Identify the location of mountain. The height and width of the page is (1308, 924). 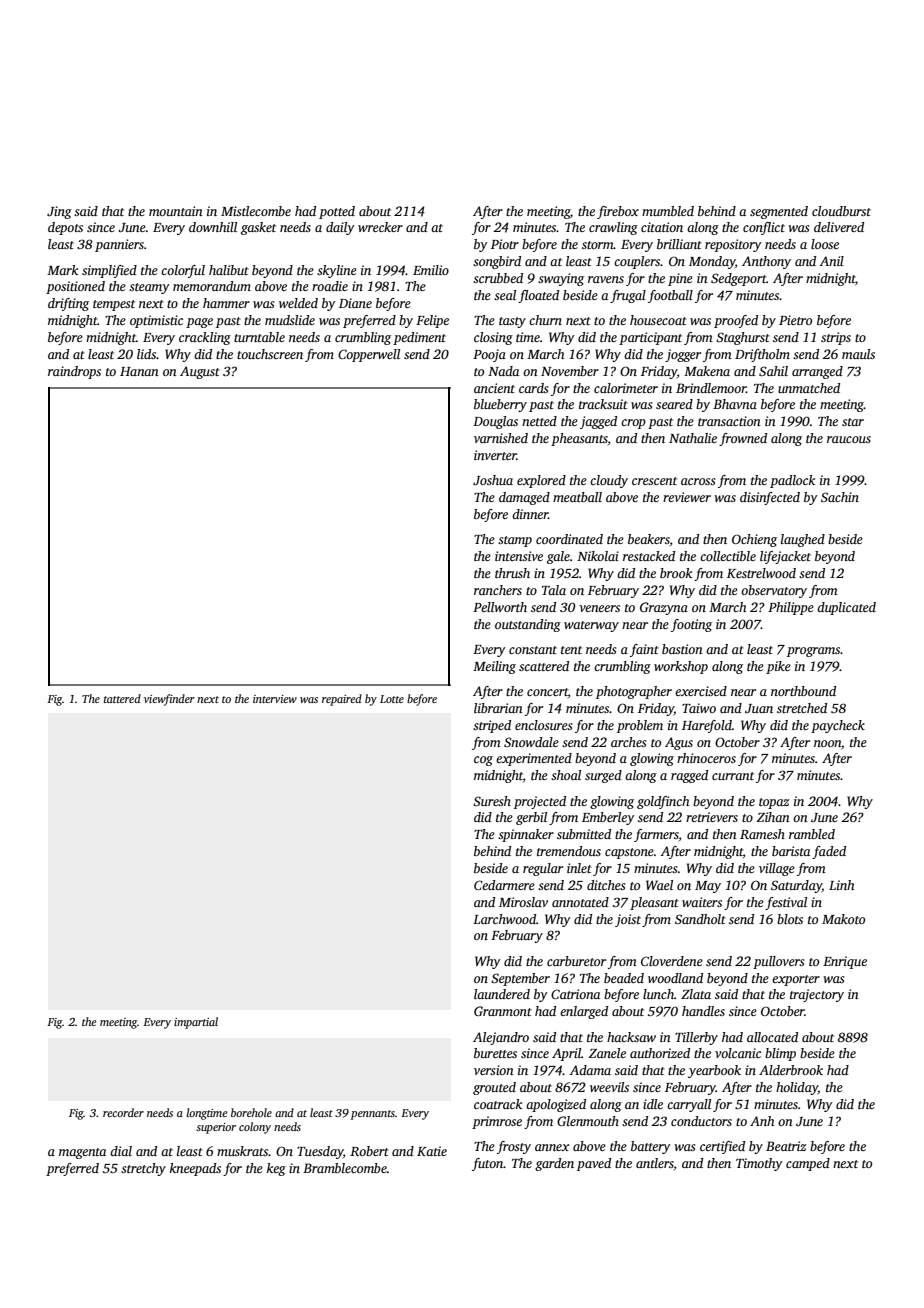
(176, 211).
